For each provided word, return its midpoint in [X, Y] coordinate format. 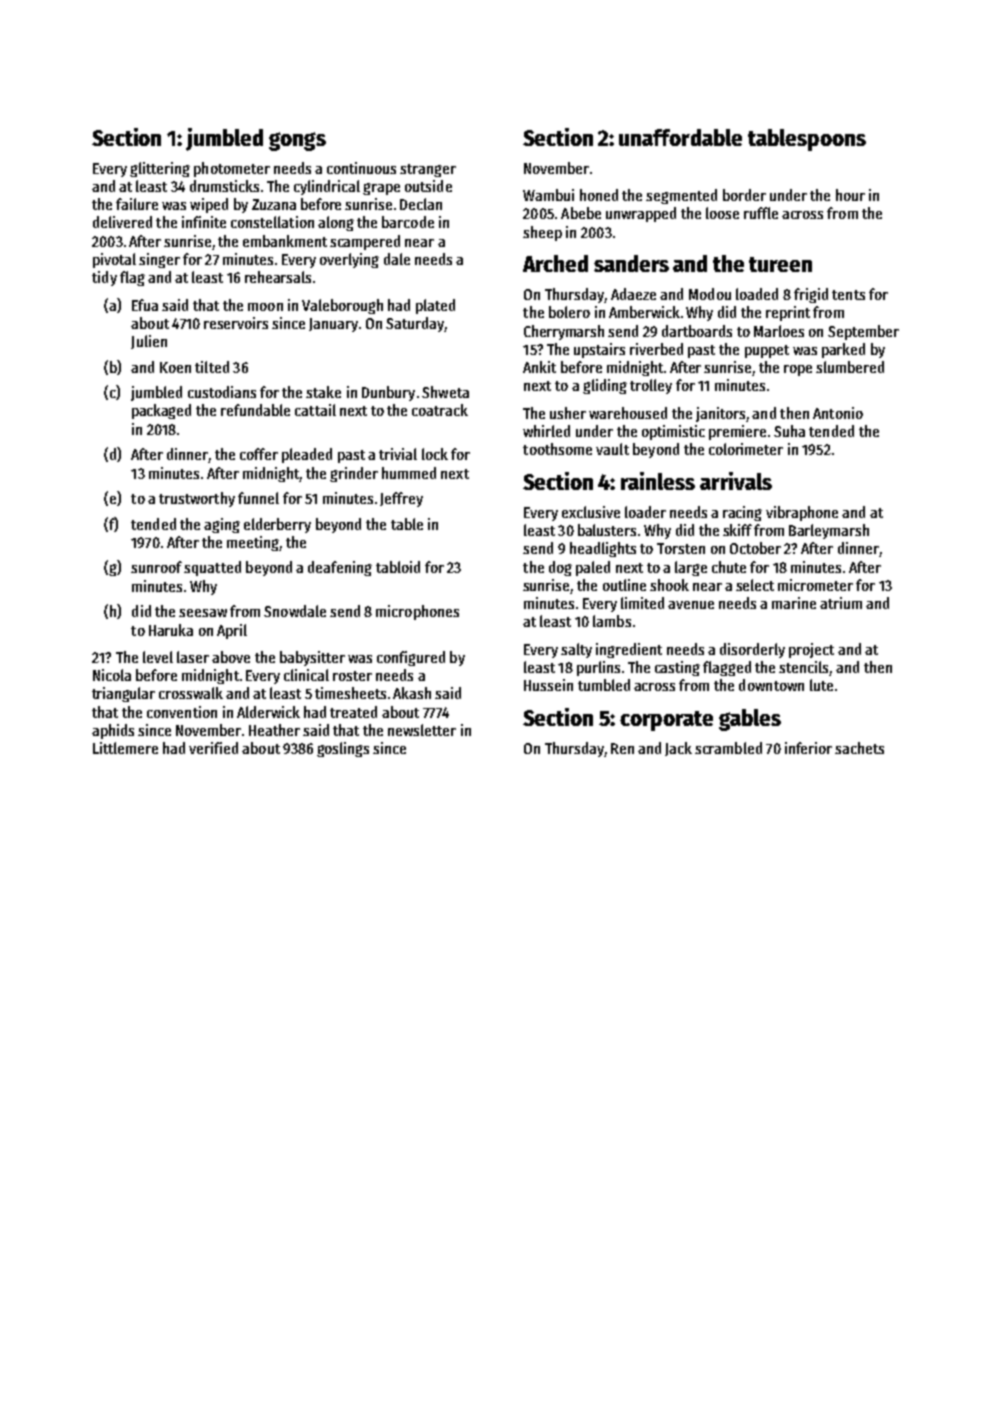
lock [435, 454]
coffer [259, 454]
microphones [417, 612]
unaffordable [680, 137]
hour [850, 195]
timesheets [350, 693]
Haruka [171, 630]
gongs [297, 141]
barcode [408, 222]
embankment [285, 241]
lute [821, 685]
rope [798, 370]
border [744, 195]
